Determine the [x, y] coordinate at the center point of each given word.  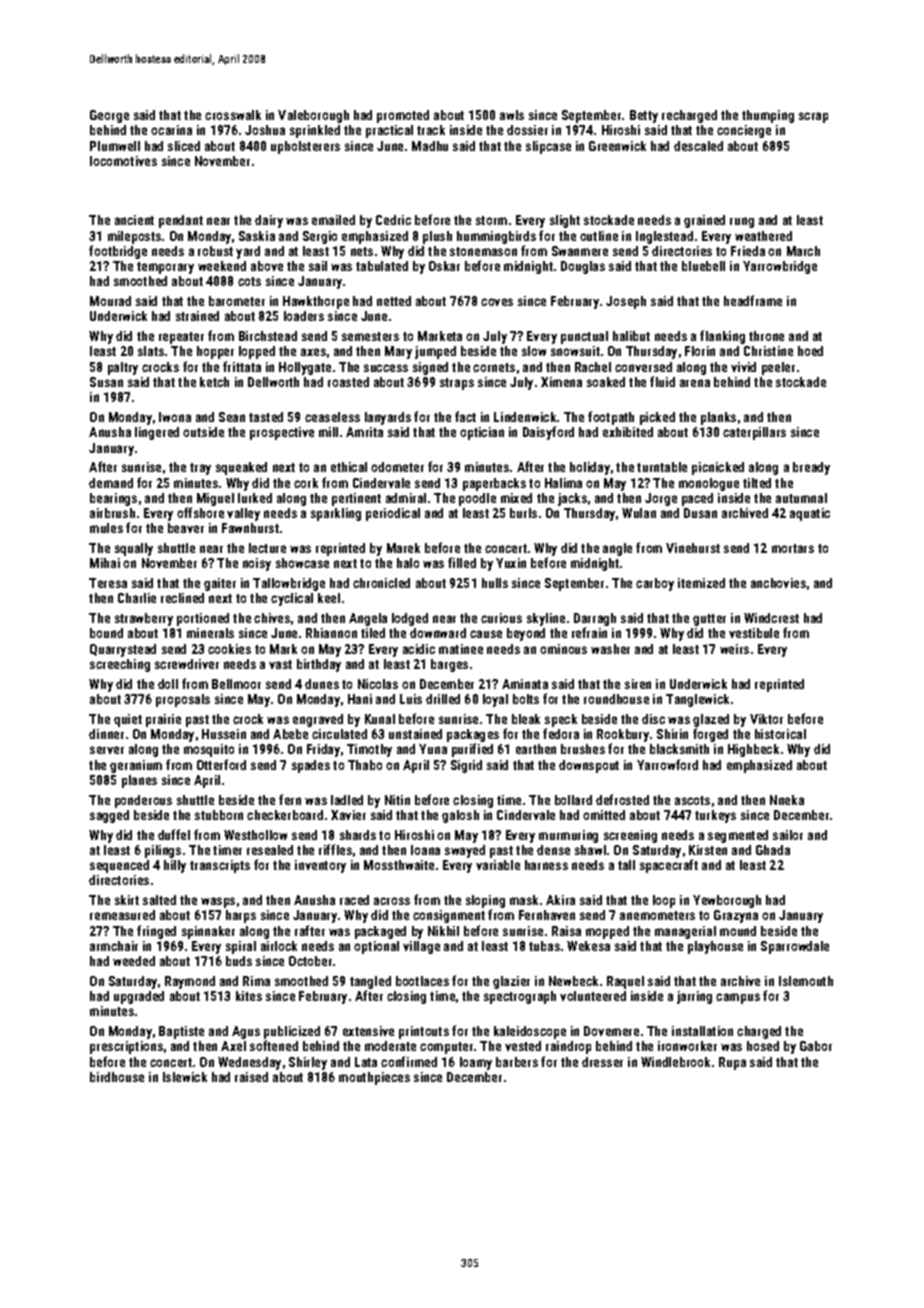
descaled [698, 146]
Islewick [185, 1077]
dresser [602, 1062]
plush [437, 237]
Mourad [110, 301]
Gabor [816, 1046]
